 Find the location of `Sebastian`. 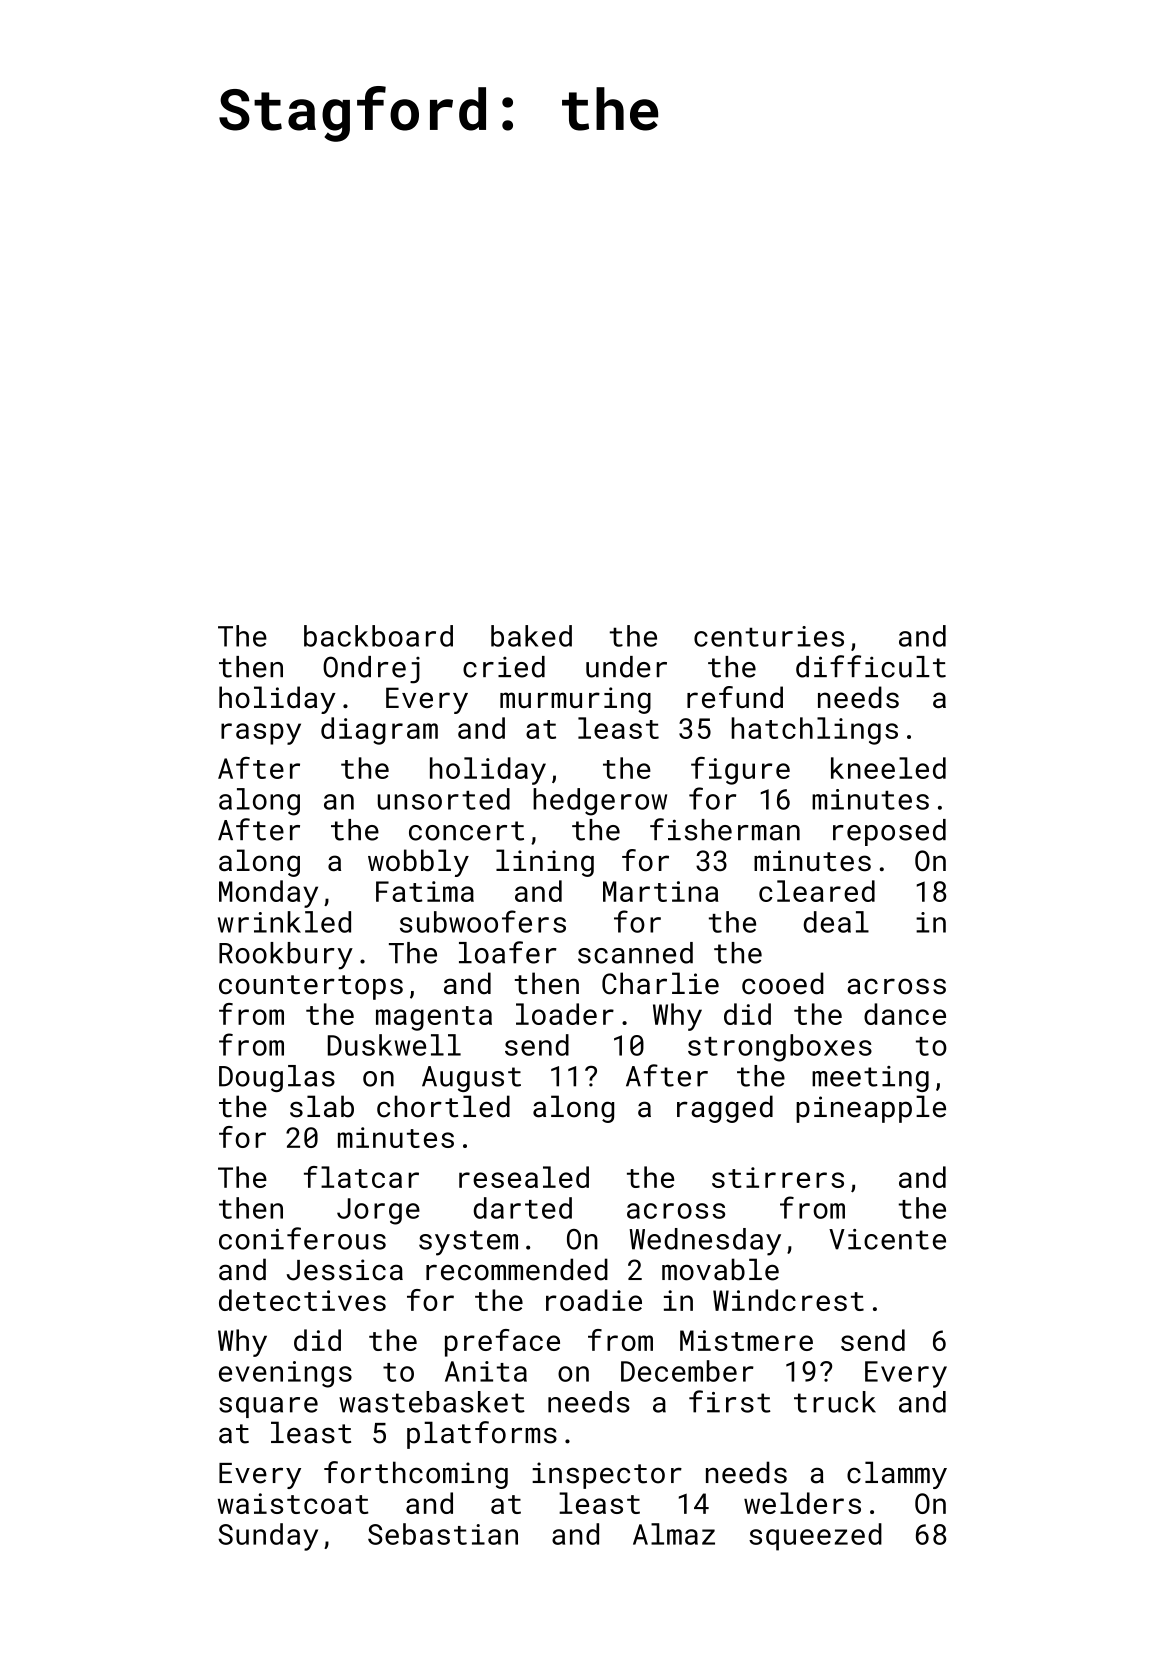

Sebastian is located at coordinates (443, 1534).
